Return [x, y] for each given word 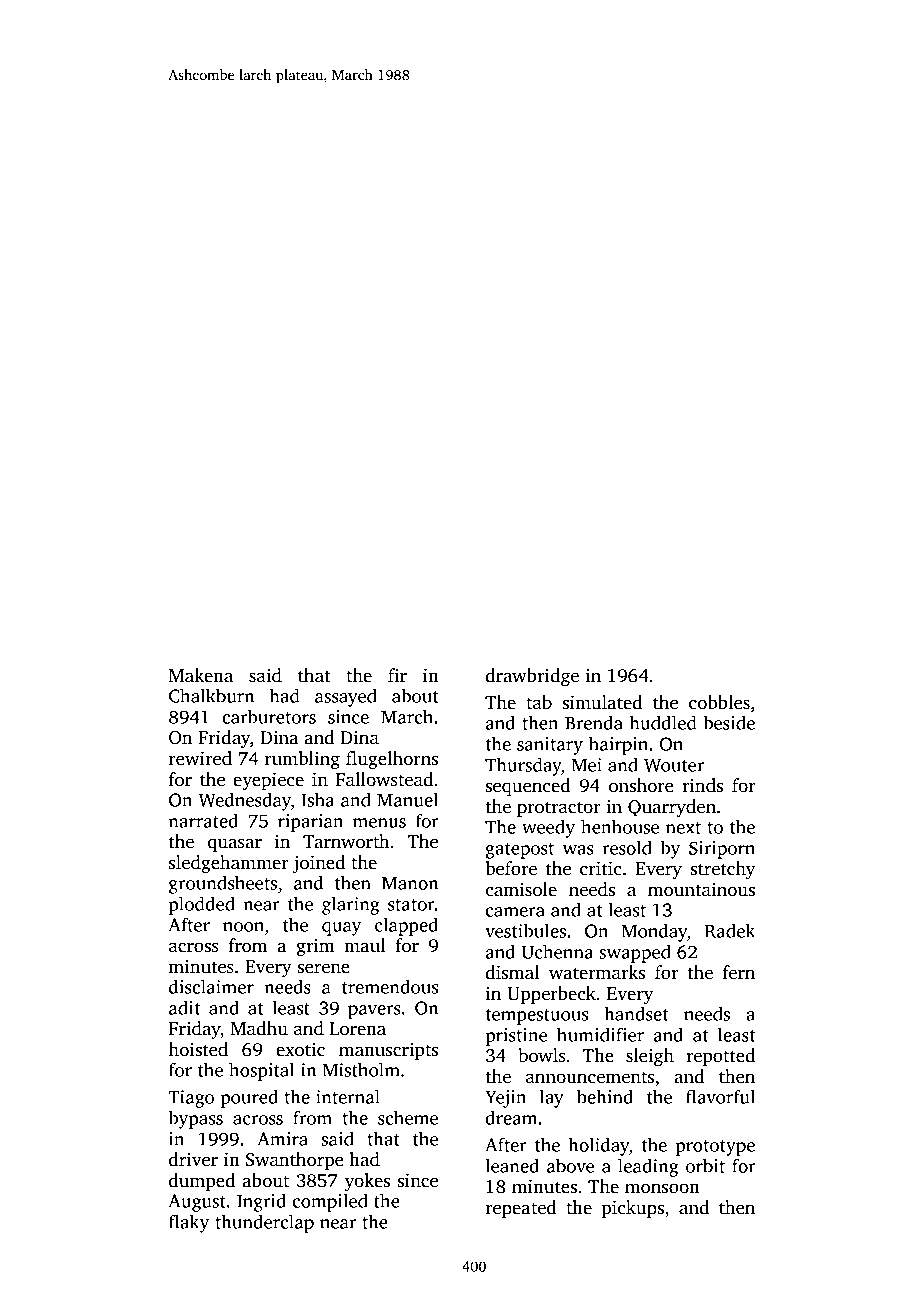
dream [511, 1117]
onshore [641, 785]
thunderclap [264, 1223]
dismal [512, 972]
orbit [705, 1165]
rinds [702, 785]
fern [739, 972]
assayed [346, 697]
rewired [200, 758]
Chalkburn [211, 695]
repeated [521, 1209]
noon [243, 927]
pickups [633, 1209]
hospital [261, 1071]
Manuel [407, 799]
